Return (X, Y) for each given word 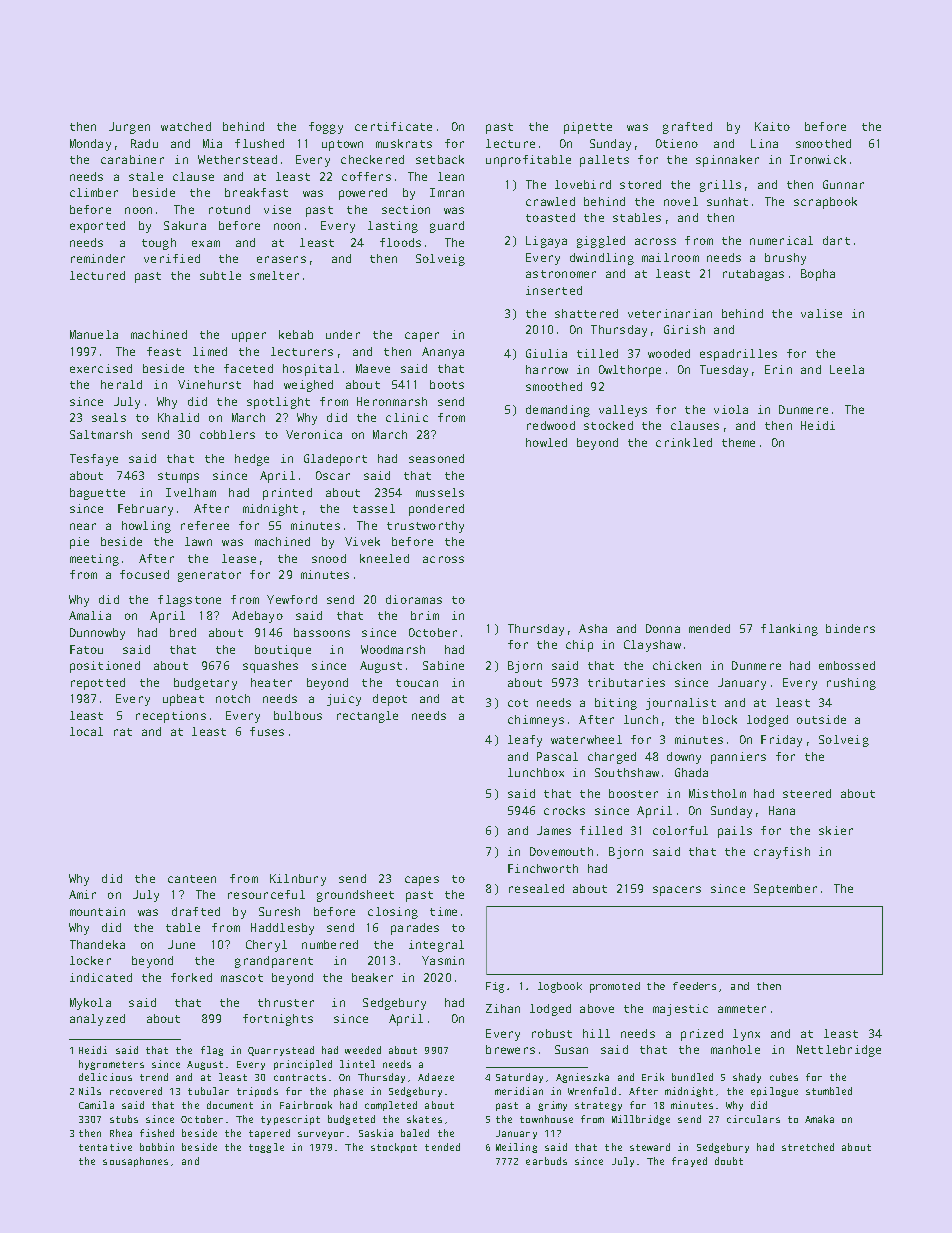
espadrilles (738, 355)
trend (154, 1077)
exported (97, 227)
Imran (447, 192)
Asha (593, 628)
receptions (171, 717)
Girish (684, 329)
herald (121, 384)
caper (422, 337)
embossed (847, 665)
